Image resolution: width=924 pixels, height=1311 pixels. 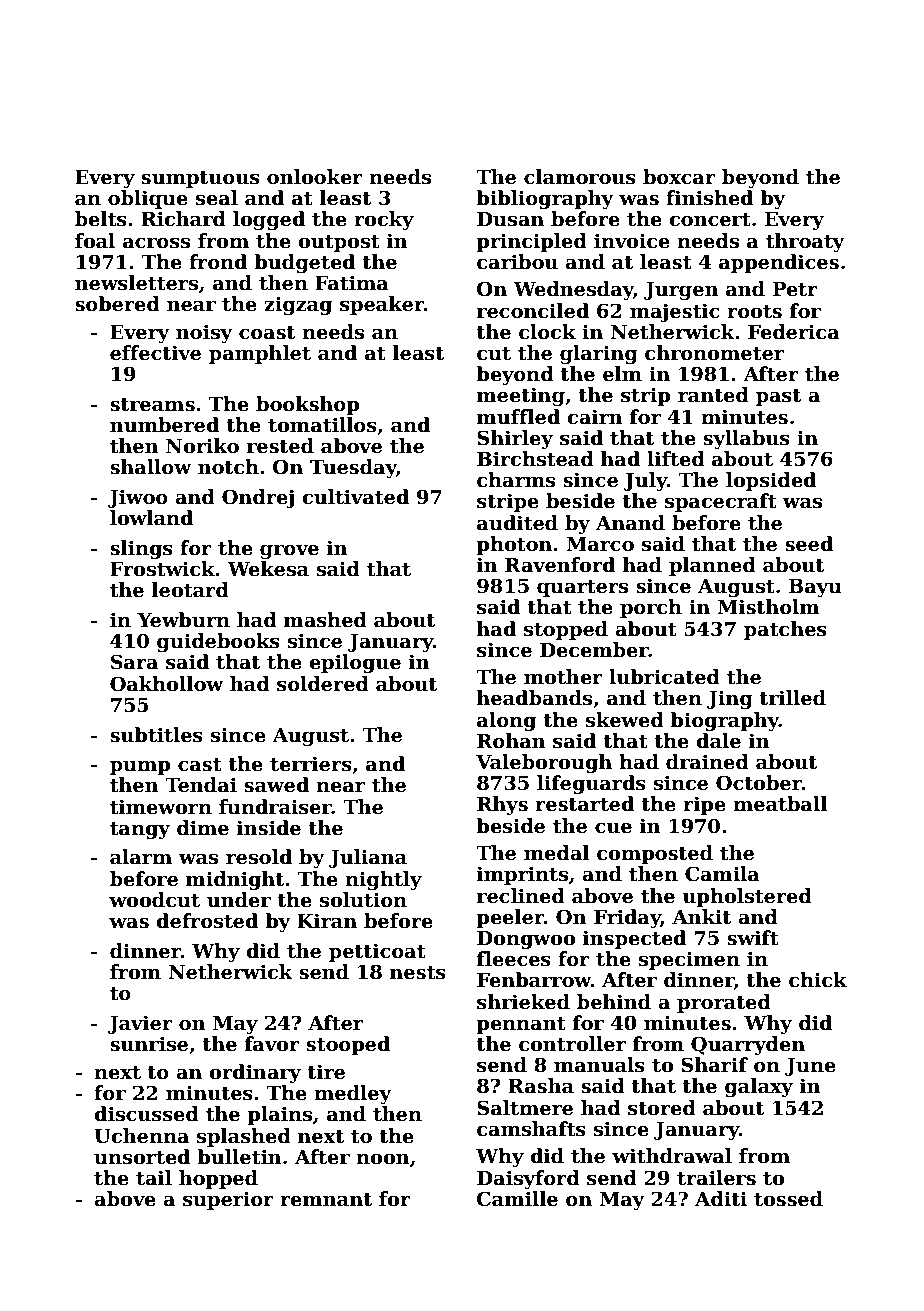 What do you see at coordinates (534, 698) in the document?
I see `headbands` at bounding box center [534, 698].
